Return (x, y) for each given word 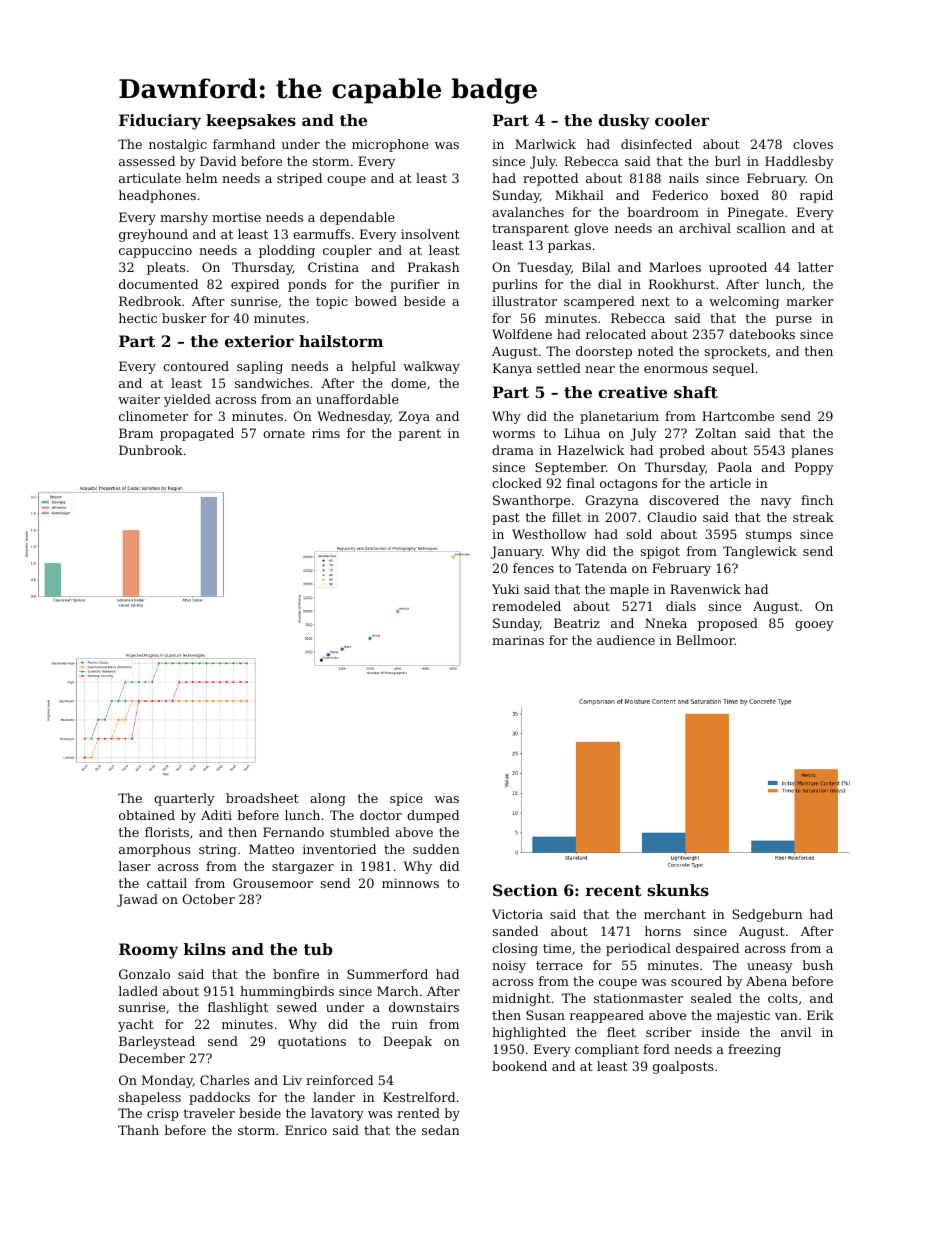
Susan (545, 1015)
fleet (621, 1032)
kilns (205, 949)
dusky (624, 122)
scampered (599, 302)
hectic (138, 318)
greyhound (153, 235)
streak (813, 517)
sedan (441, 1130)
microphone (390, 145)
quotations (312, 1042)
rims (326, 433)
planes (812, 451)
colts (783, 998)
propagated (197, 434)
